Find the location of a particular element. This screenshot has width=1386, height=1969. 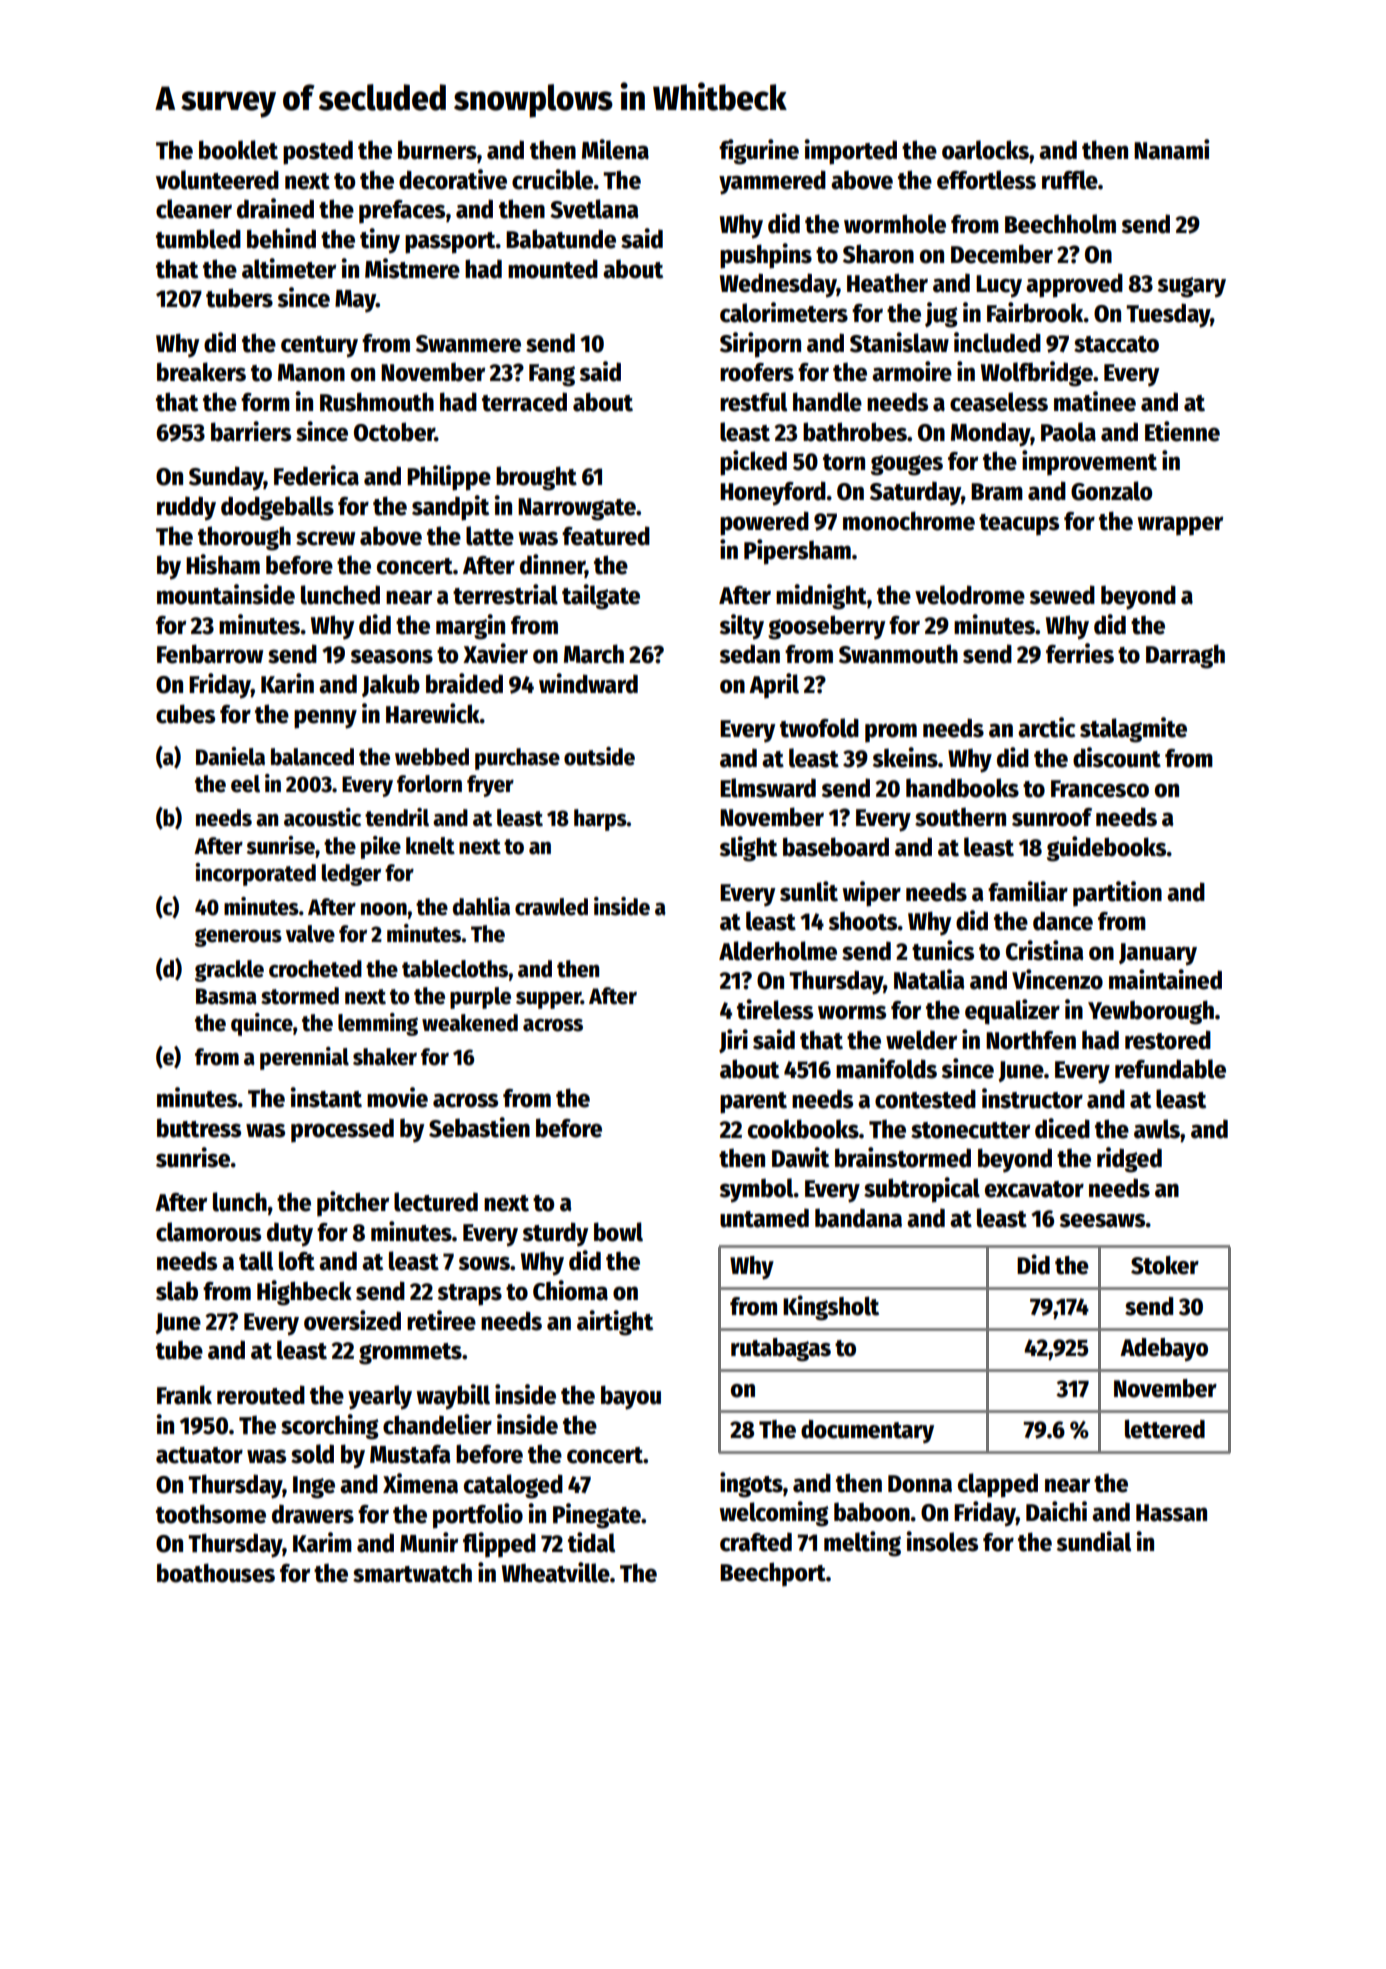

sugary is located at coordinates (1191, 287).
